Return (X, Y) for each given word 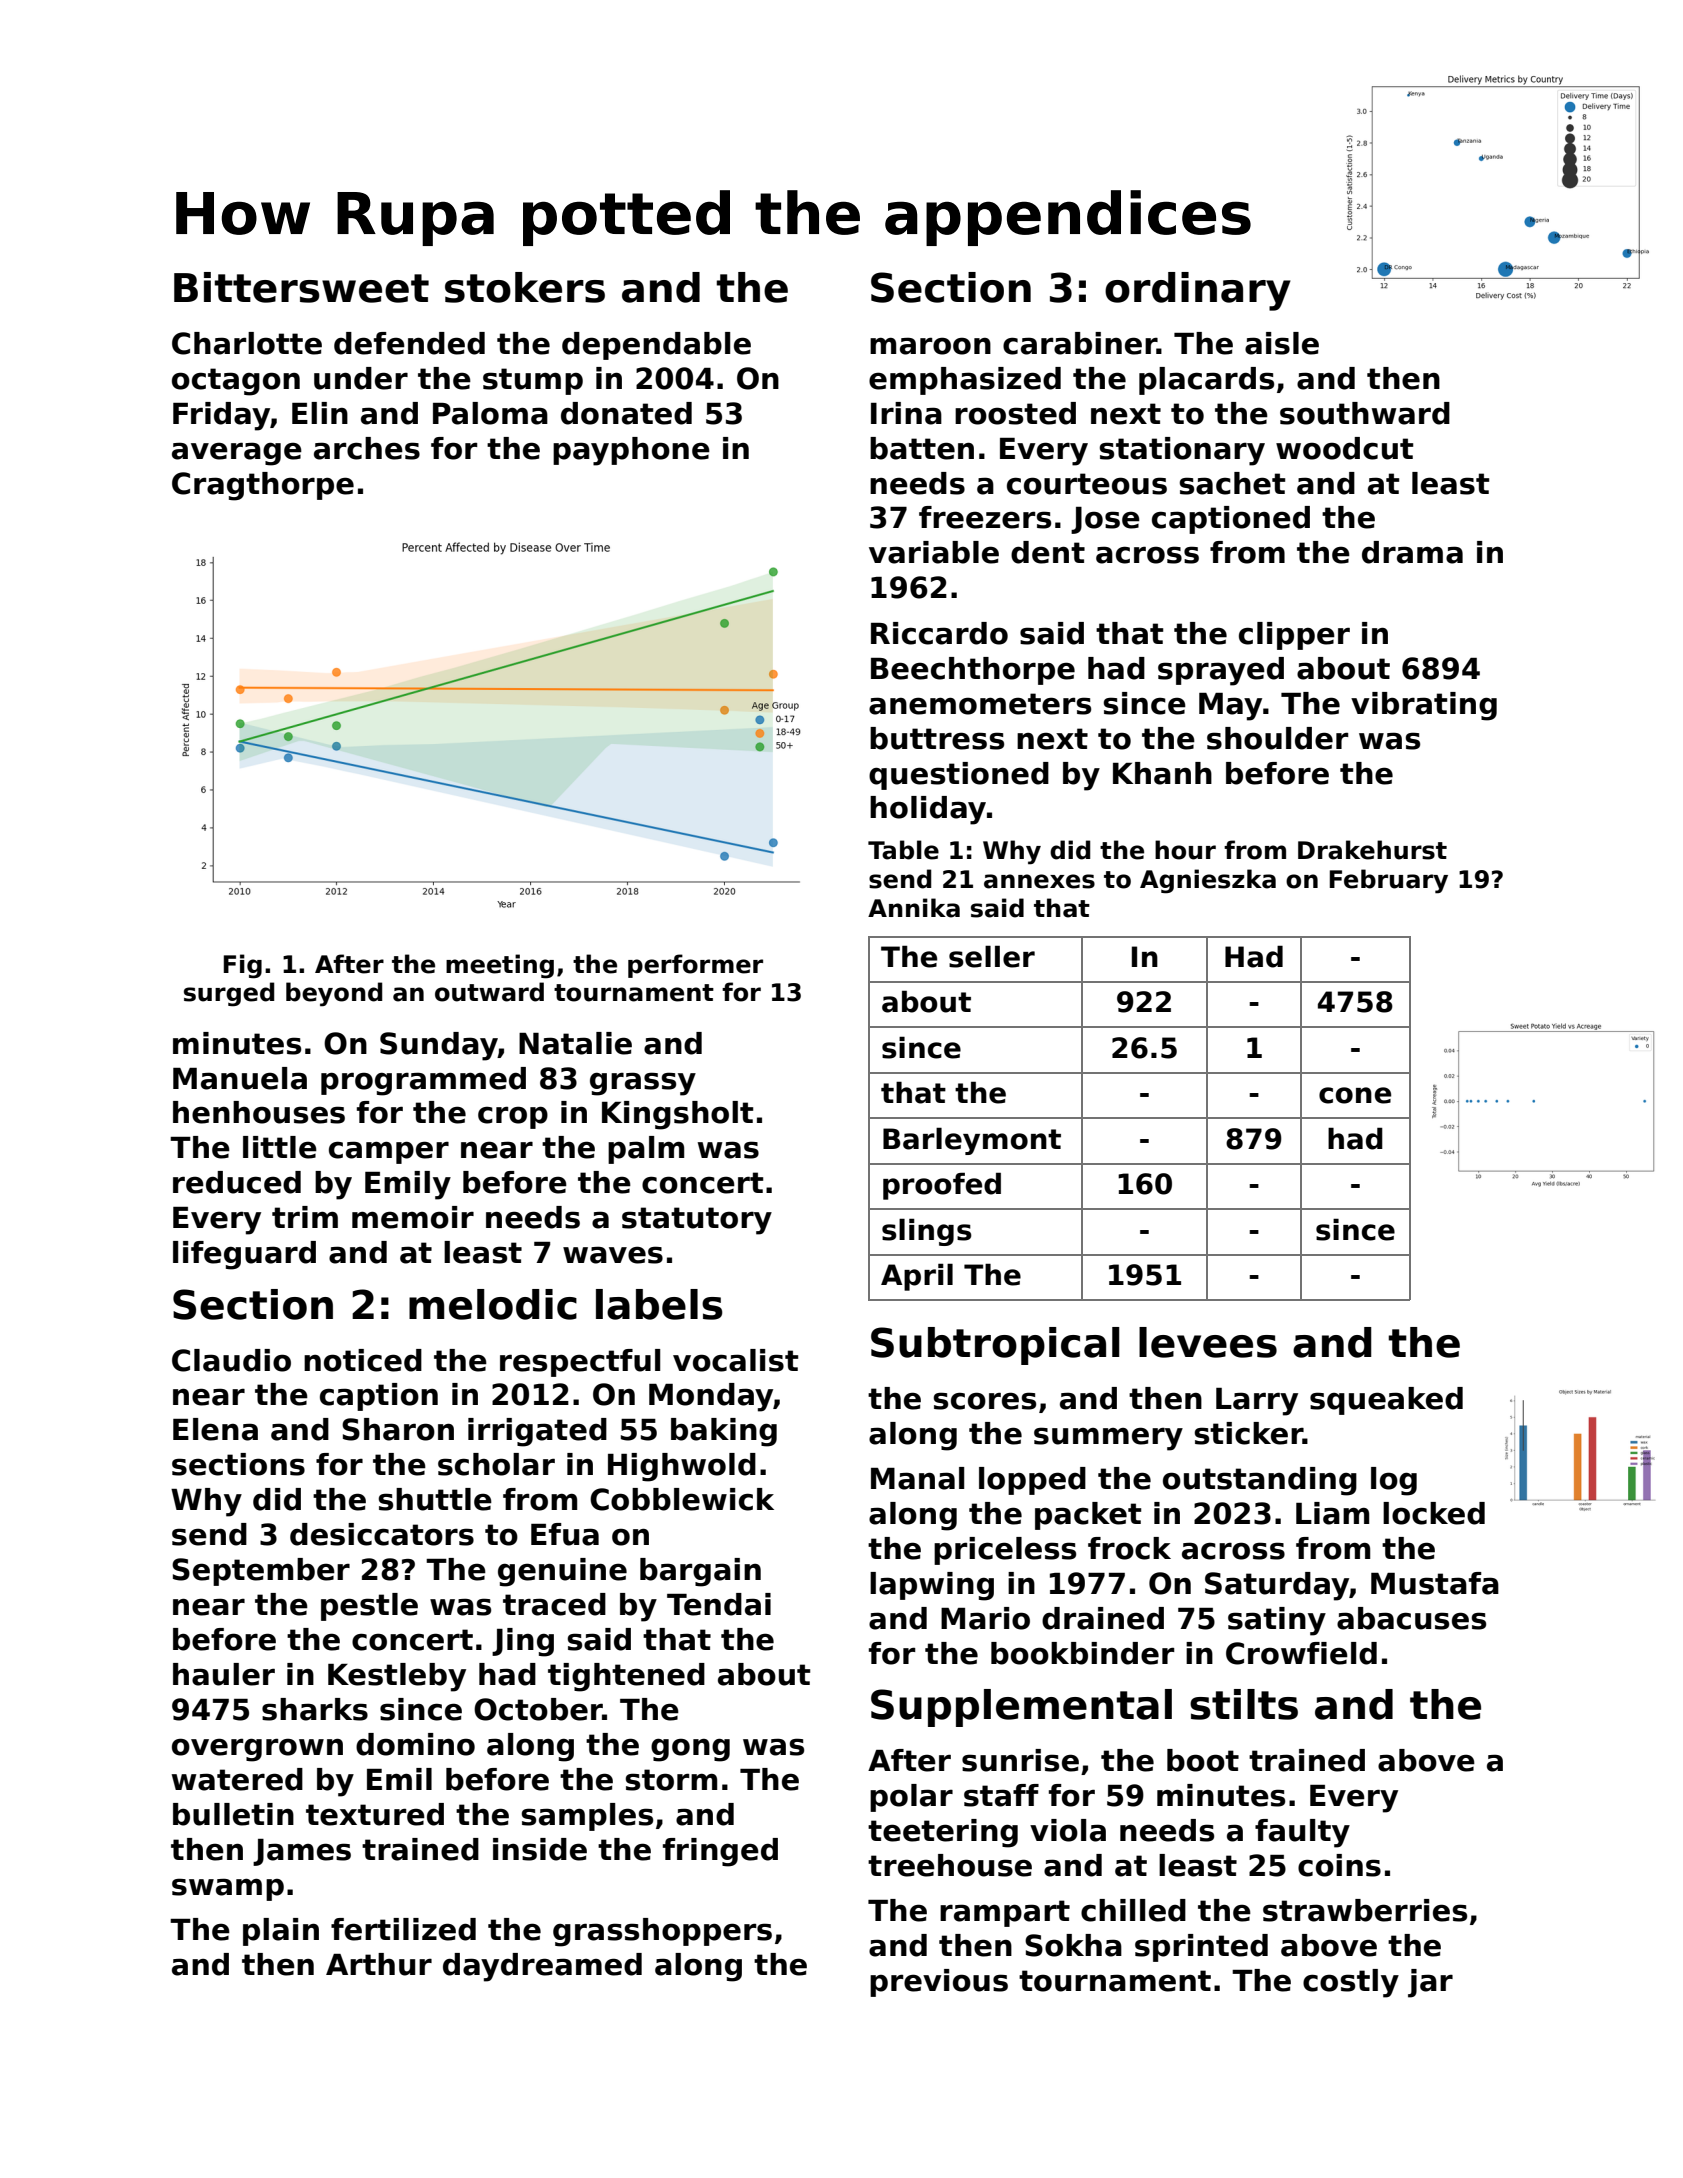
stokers (525, 287)
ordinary (1198, 291)
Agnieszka (1208, 881)
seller (992, 956)
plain (281, 1932)
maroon (930, 346)
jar (1430, 1983)
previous (939, 1983)
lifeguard (244, 1255)
